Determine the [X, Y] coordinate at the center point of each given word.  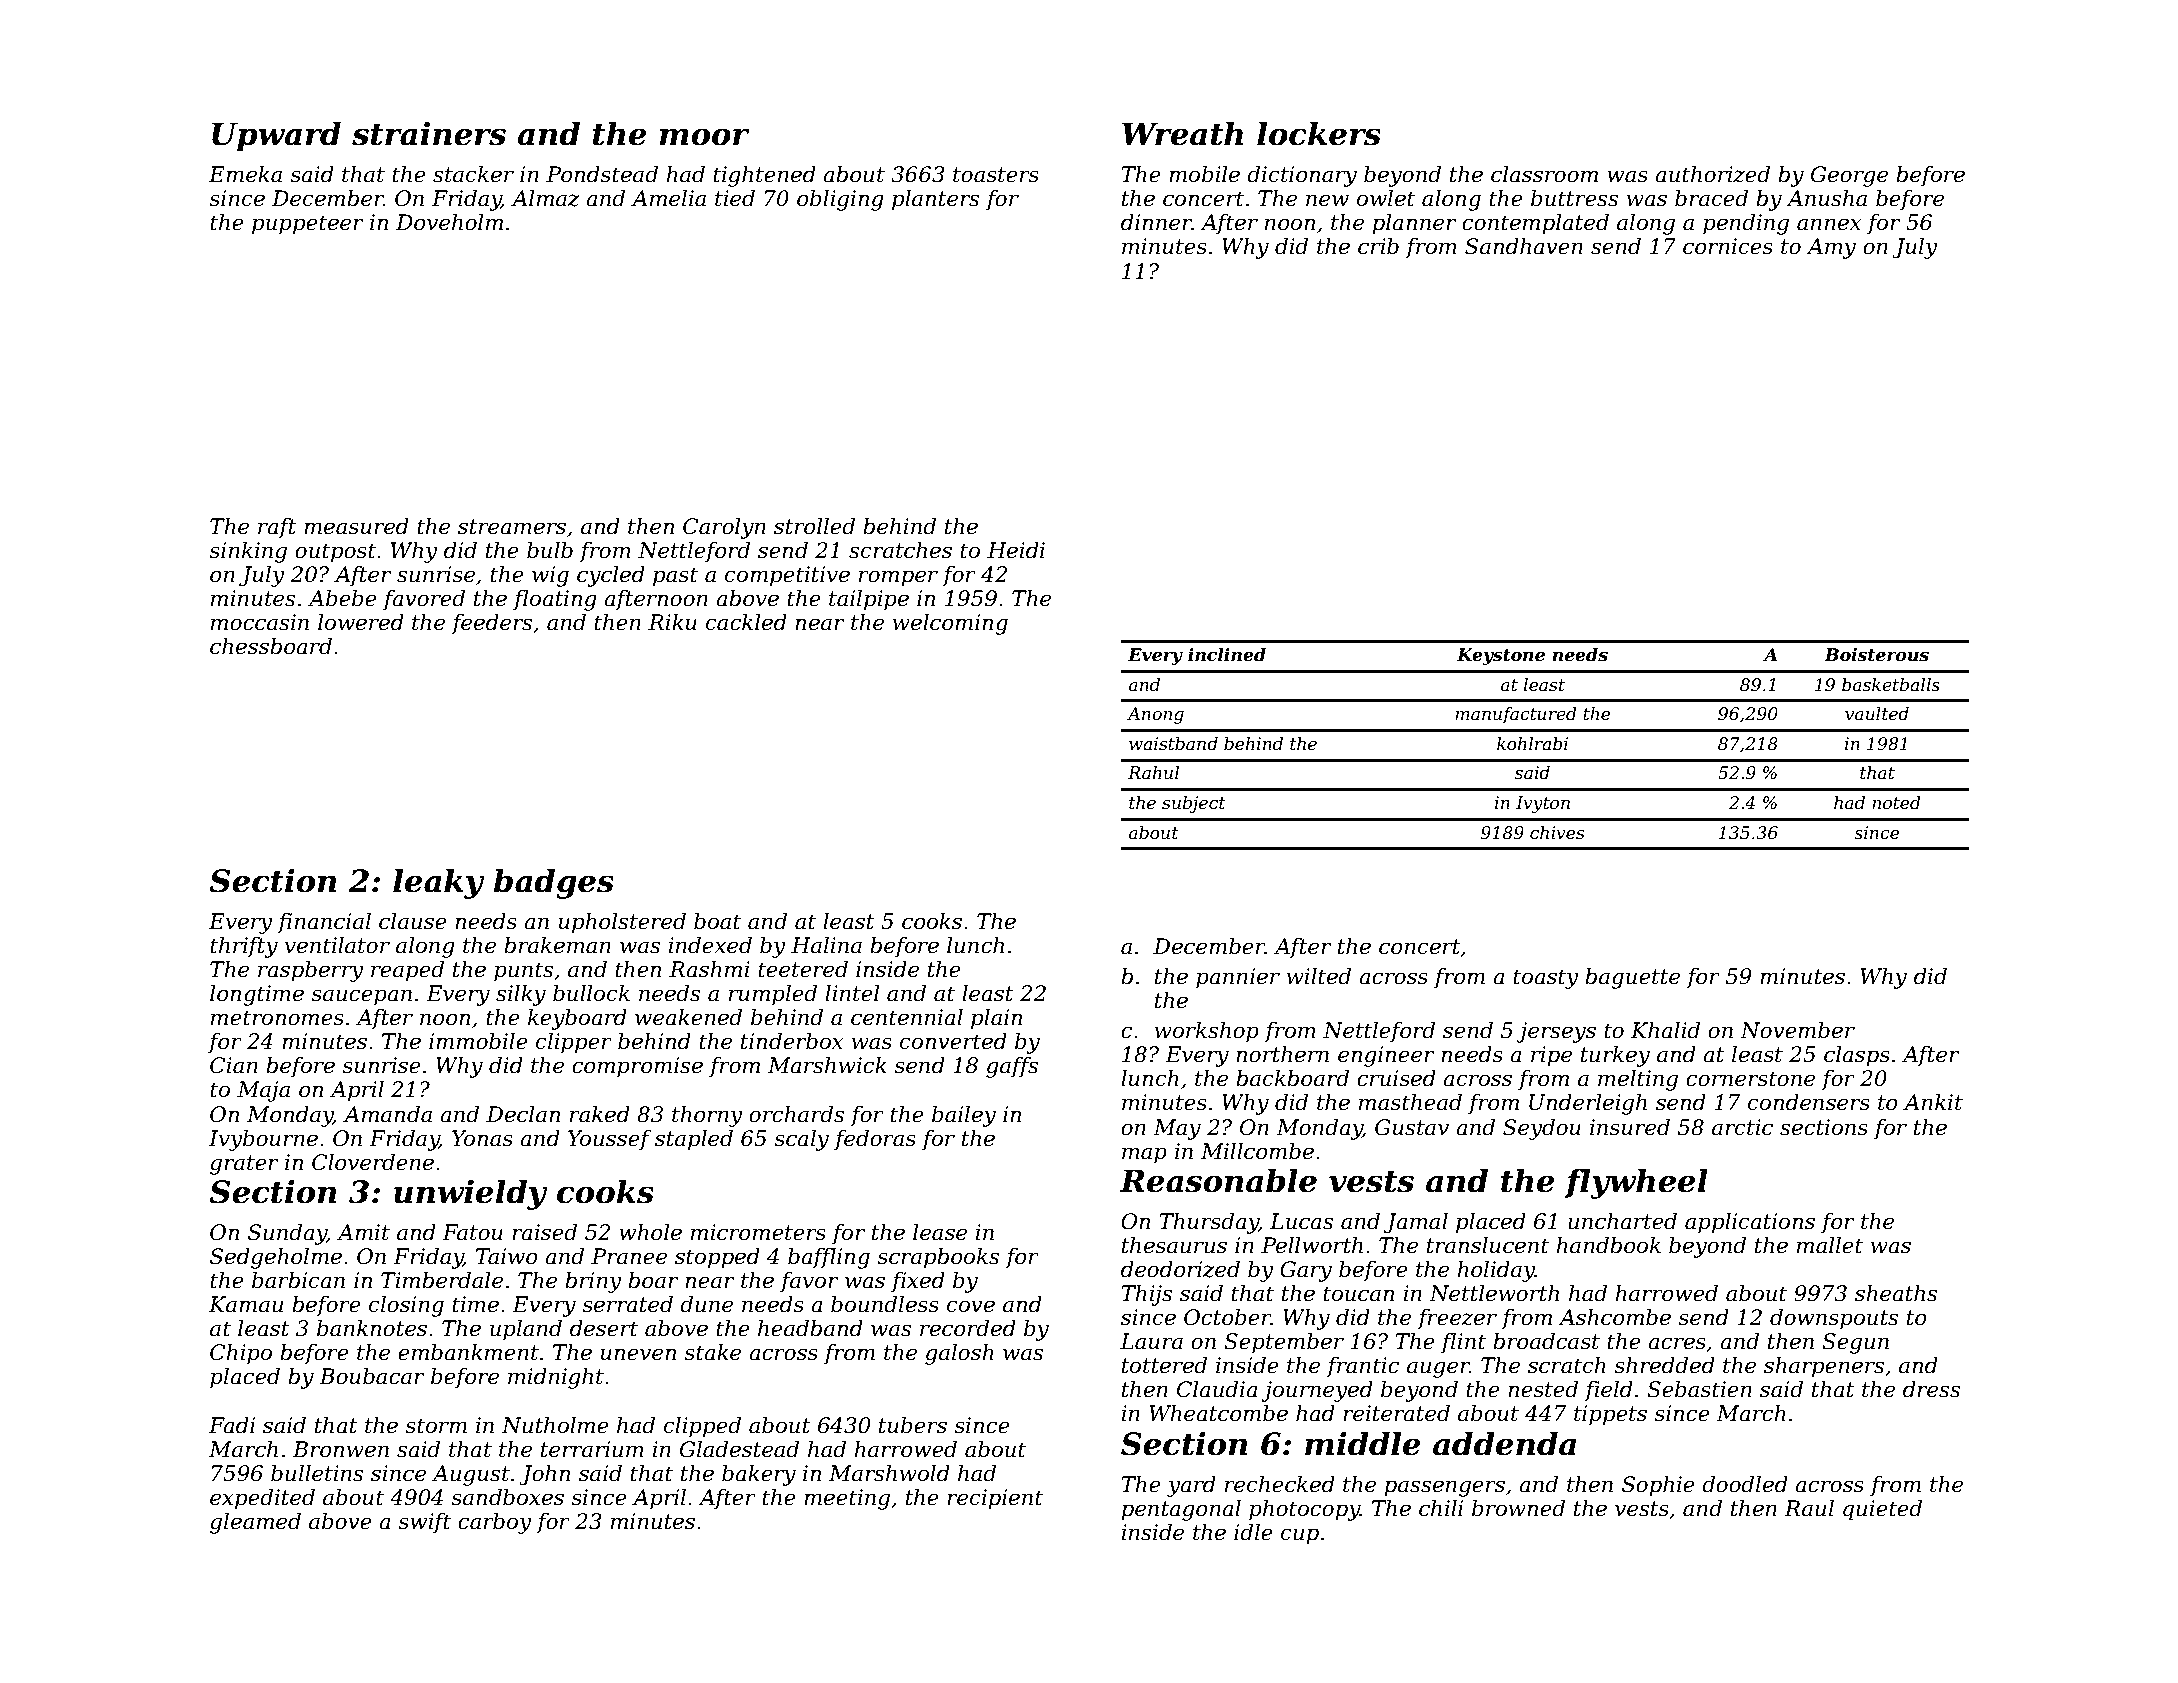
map [1144, 1155]
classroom [1544, 174]
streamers [512, 527]
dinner [1156, 222]
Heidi [1016, 550]
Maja [263, 1091]
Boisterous [1876, 655]
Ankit [1933, 1102]
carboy [495, 1523]
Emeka [245, 174]
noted [1896, 802]
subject [1194, 804]
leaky [438, 883]
